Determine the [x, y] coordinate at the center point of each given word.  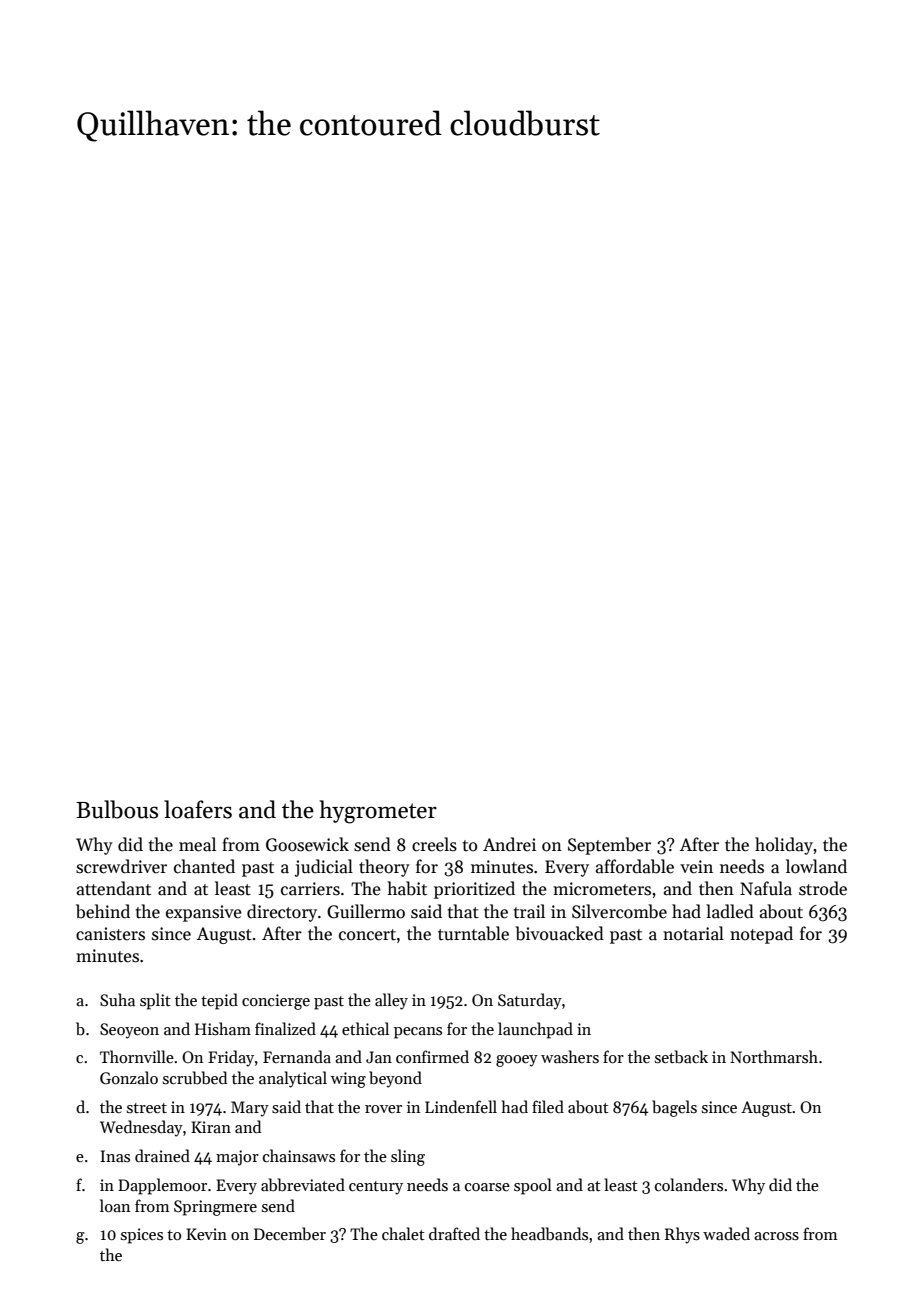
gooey [517, 1061]
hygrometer [378, 812]
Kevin [206, 1234]
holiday [784, 846]
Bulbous [117, 809]
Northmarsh [774, 1056]
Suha [117, 1000]
